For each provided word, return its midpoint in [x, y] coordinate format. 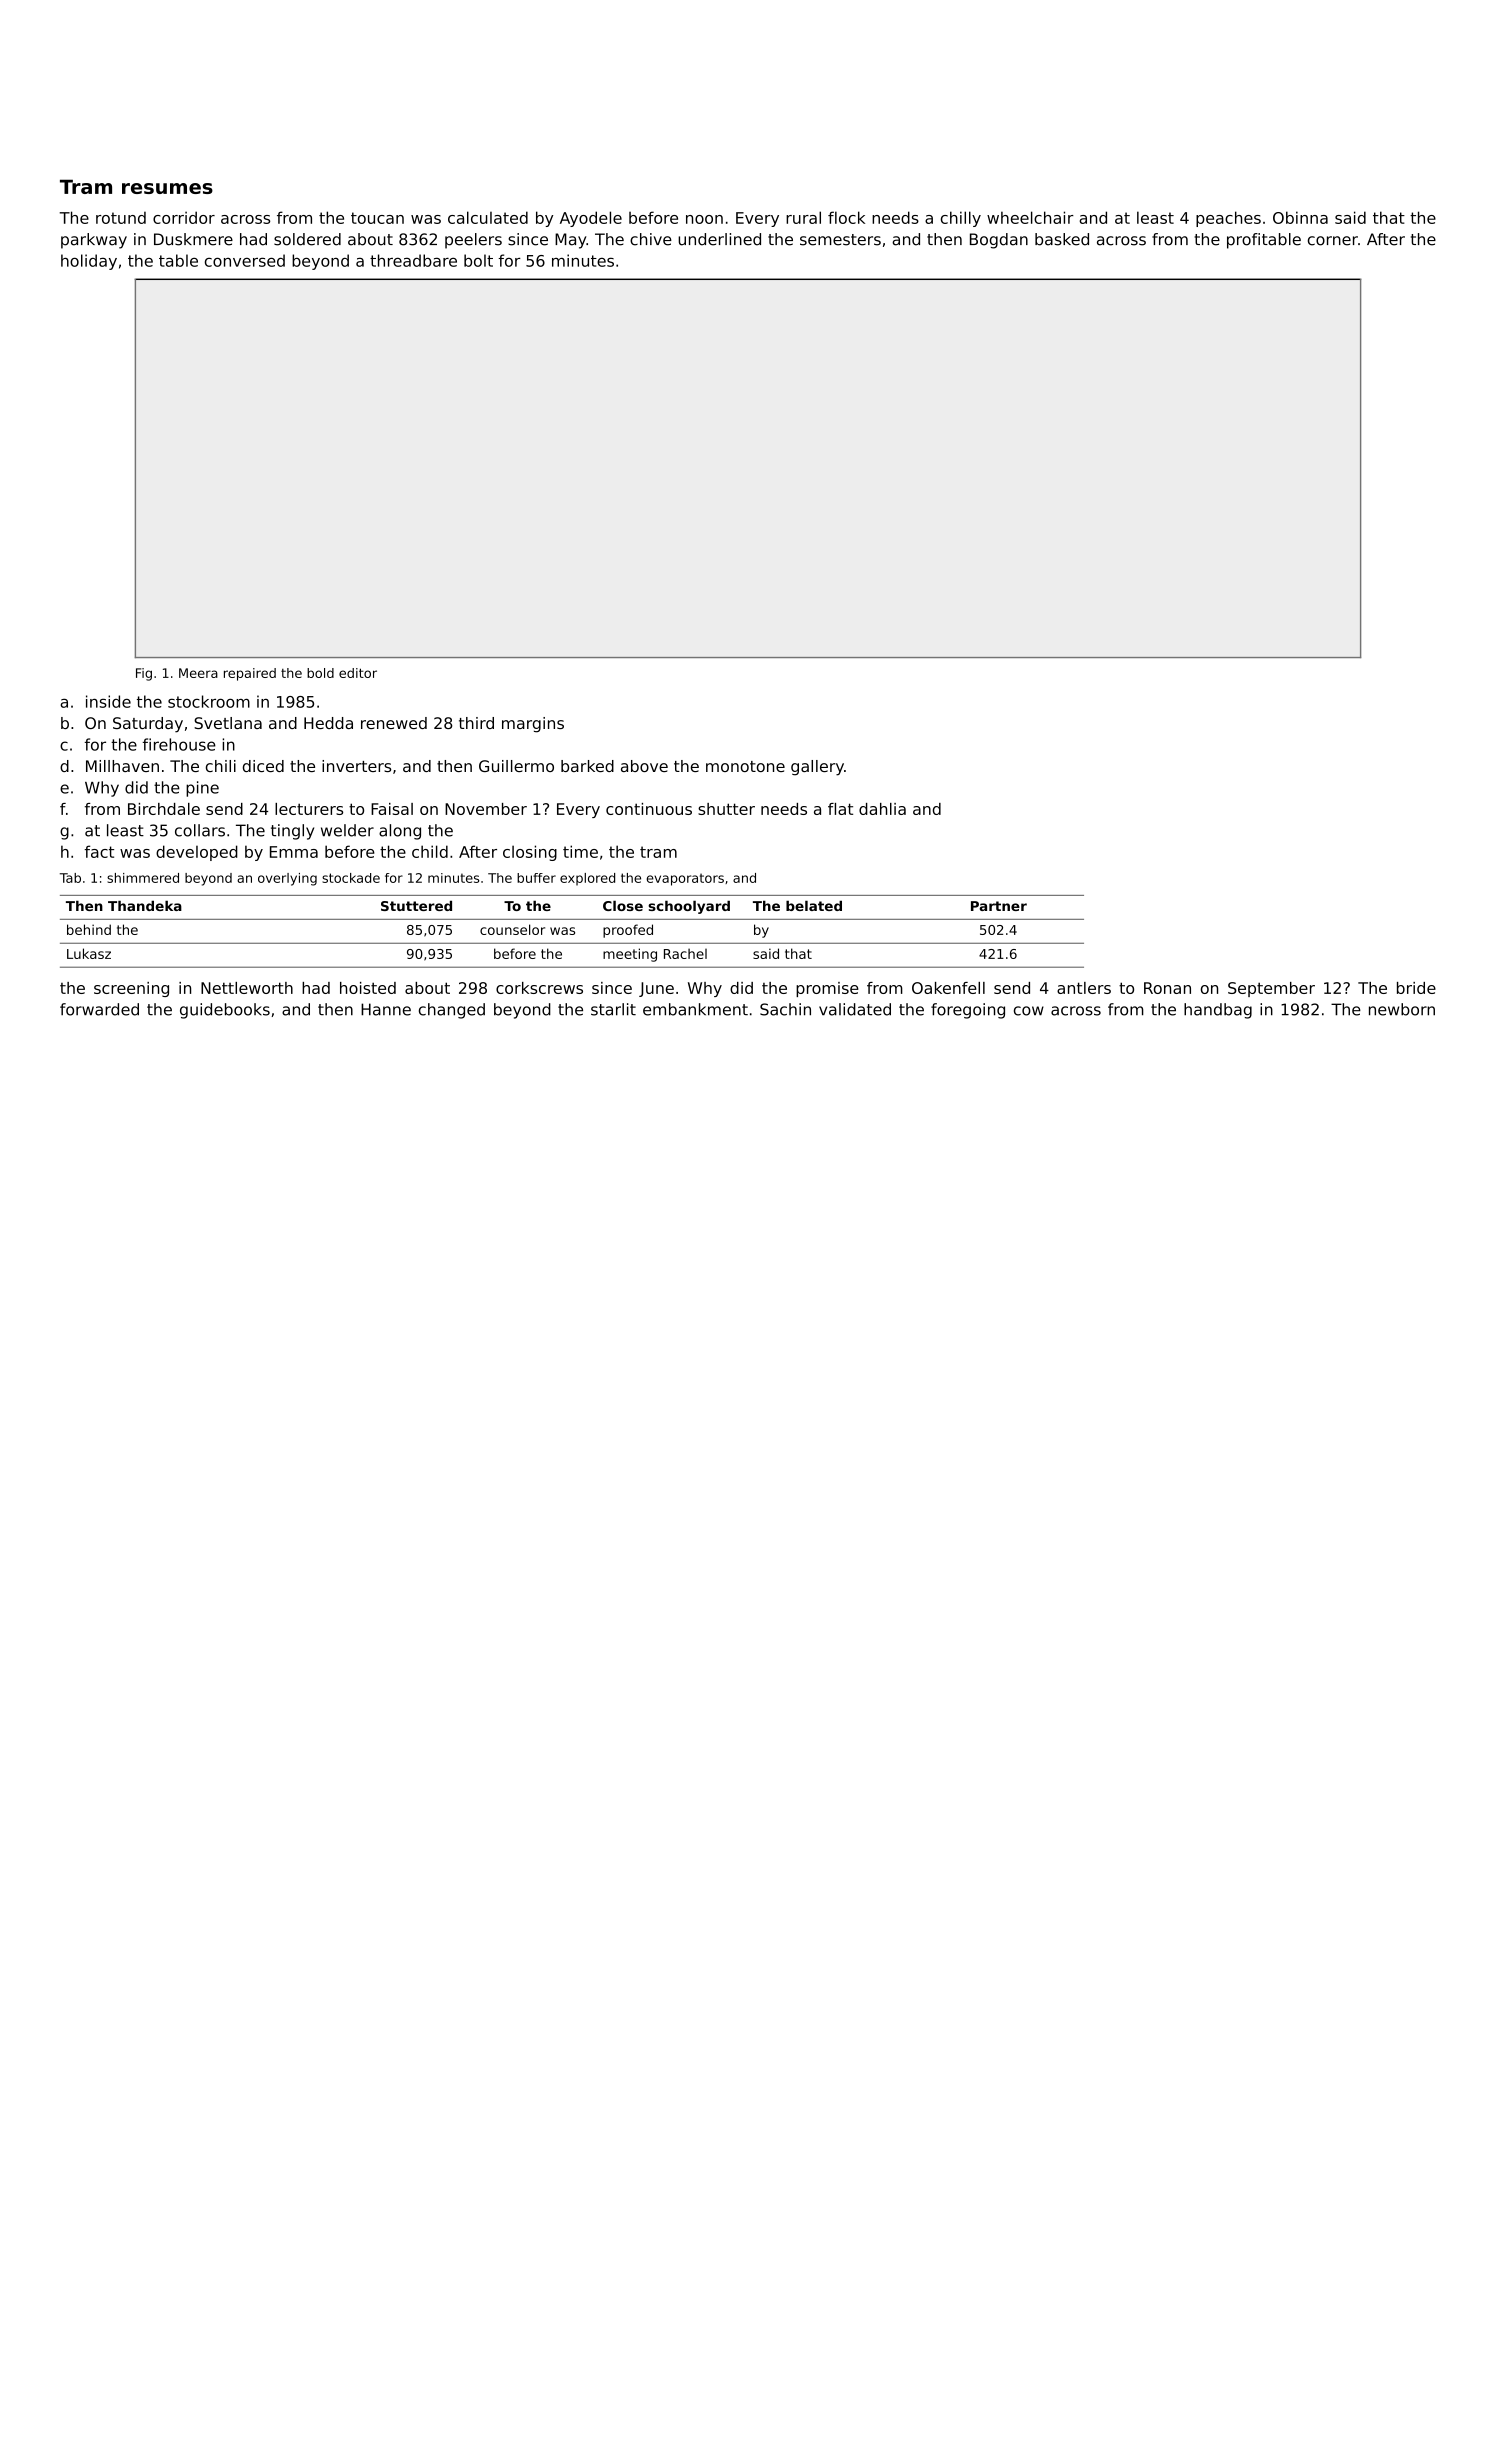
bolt [478, 260]
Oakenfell [948, 988]
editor [358, 673]
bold [320, 673]
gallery [817, 768]
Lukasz [89, 953]
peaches [1228, 219]
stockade [351, 878]
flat [840, 809]
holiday [89, 262]
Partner [999, 906]
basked [1062, 239]
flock [846, 217]
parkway [94, 241]
